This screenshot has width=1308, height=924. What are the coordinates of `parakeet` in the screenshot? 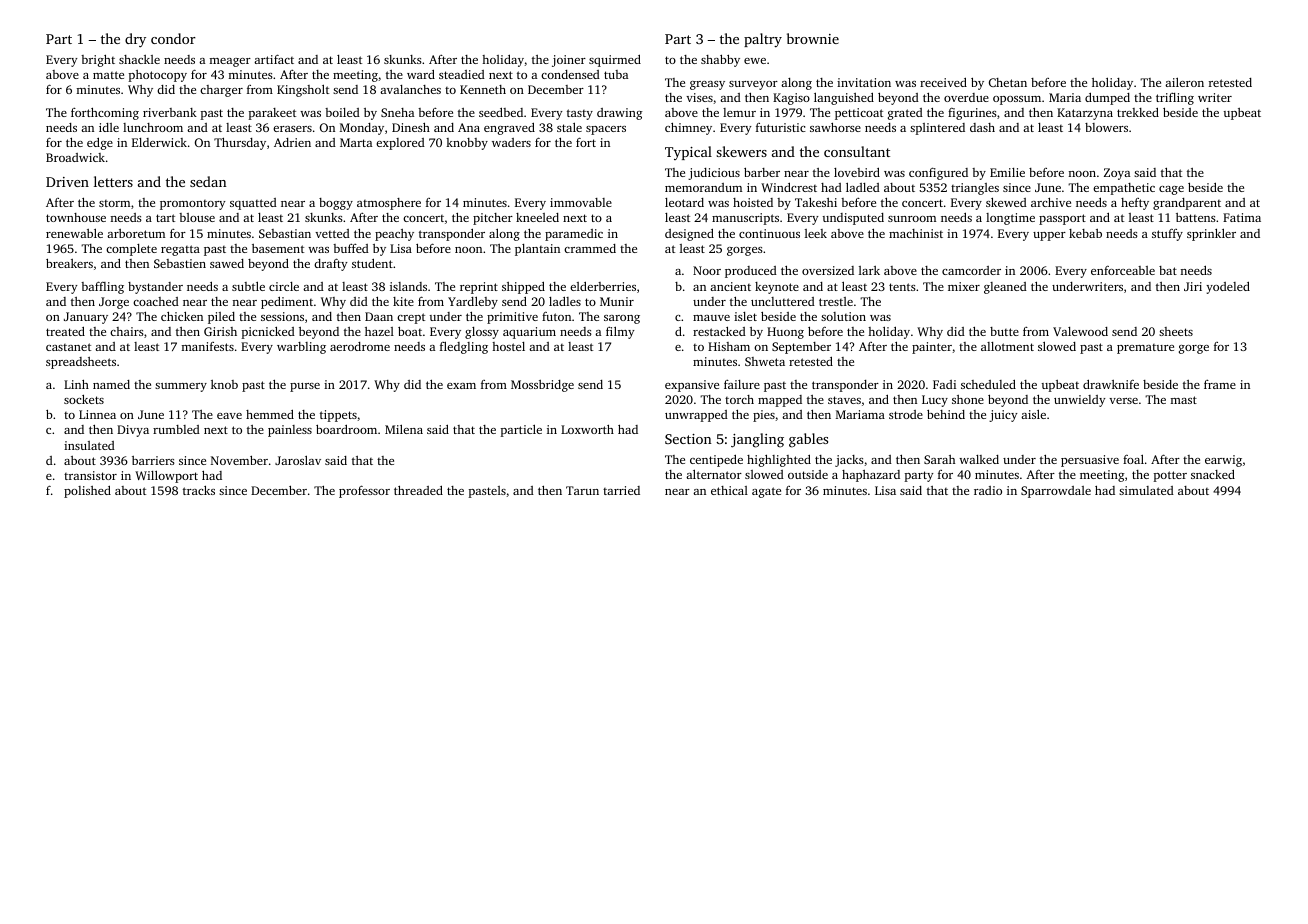 It's located at (272, 114).
